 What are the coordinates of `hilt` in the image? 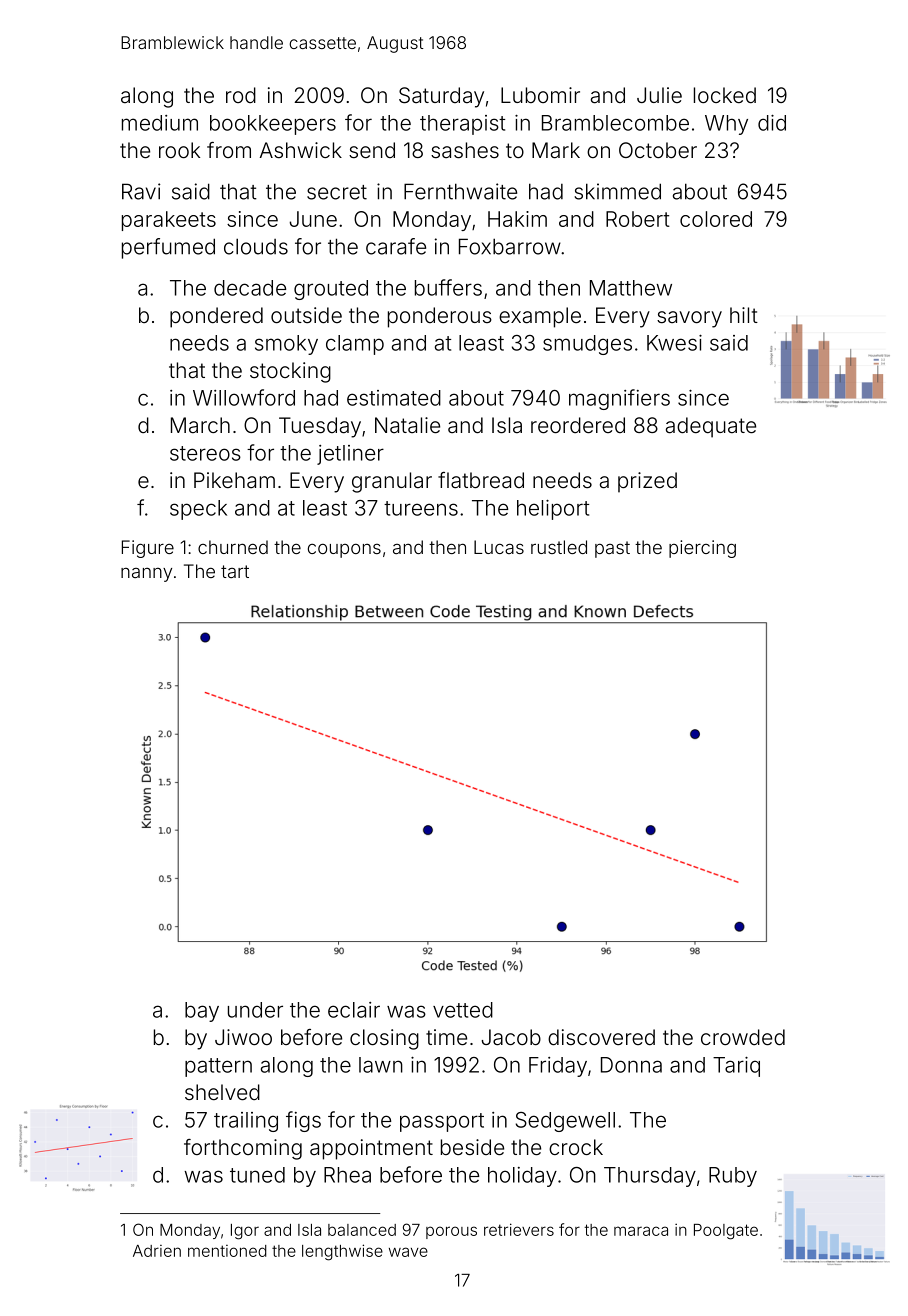 It's located at (744, 315).
